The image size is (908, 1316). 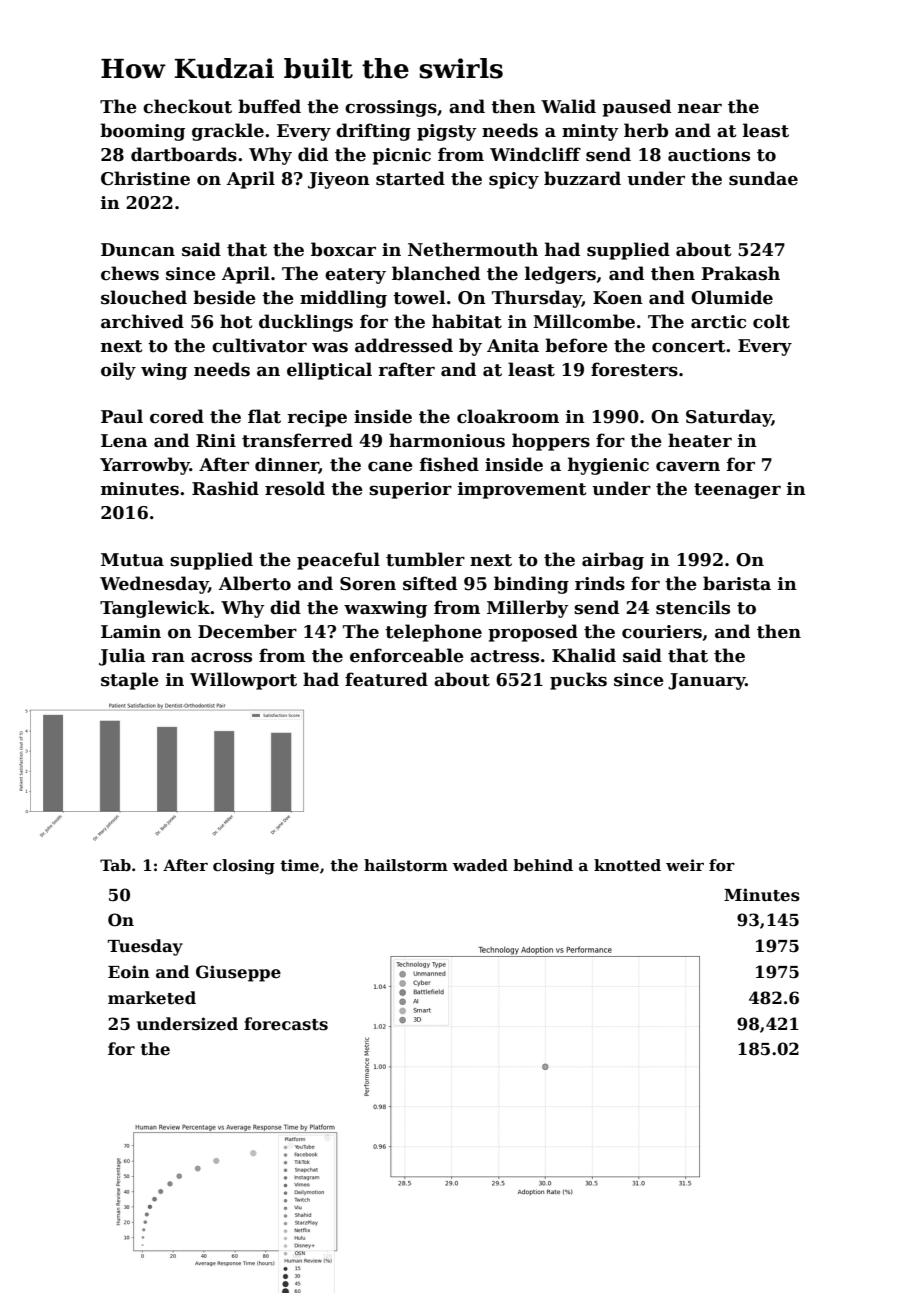 What do you see at coordinates (578, 681) in the screenshot?
I see `pucks` at bounding box center [578, 681].
